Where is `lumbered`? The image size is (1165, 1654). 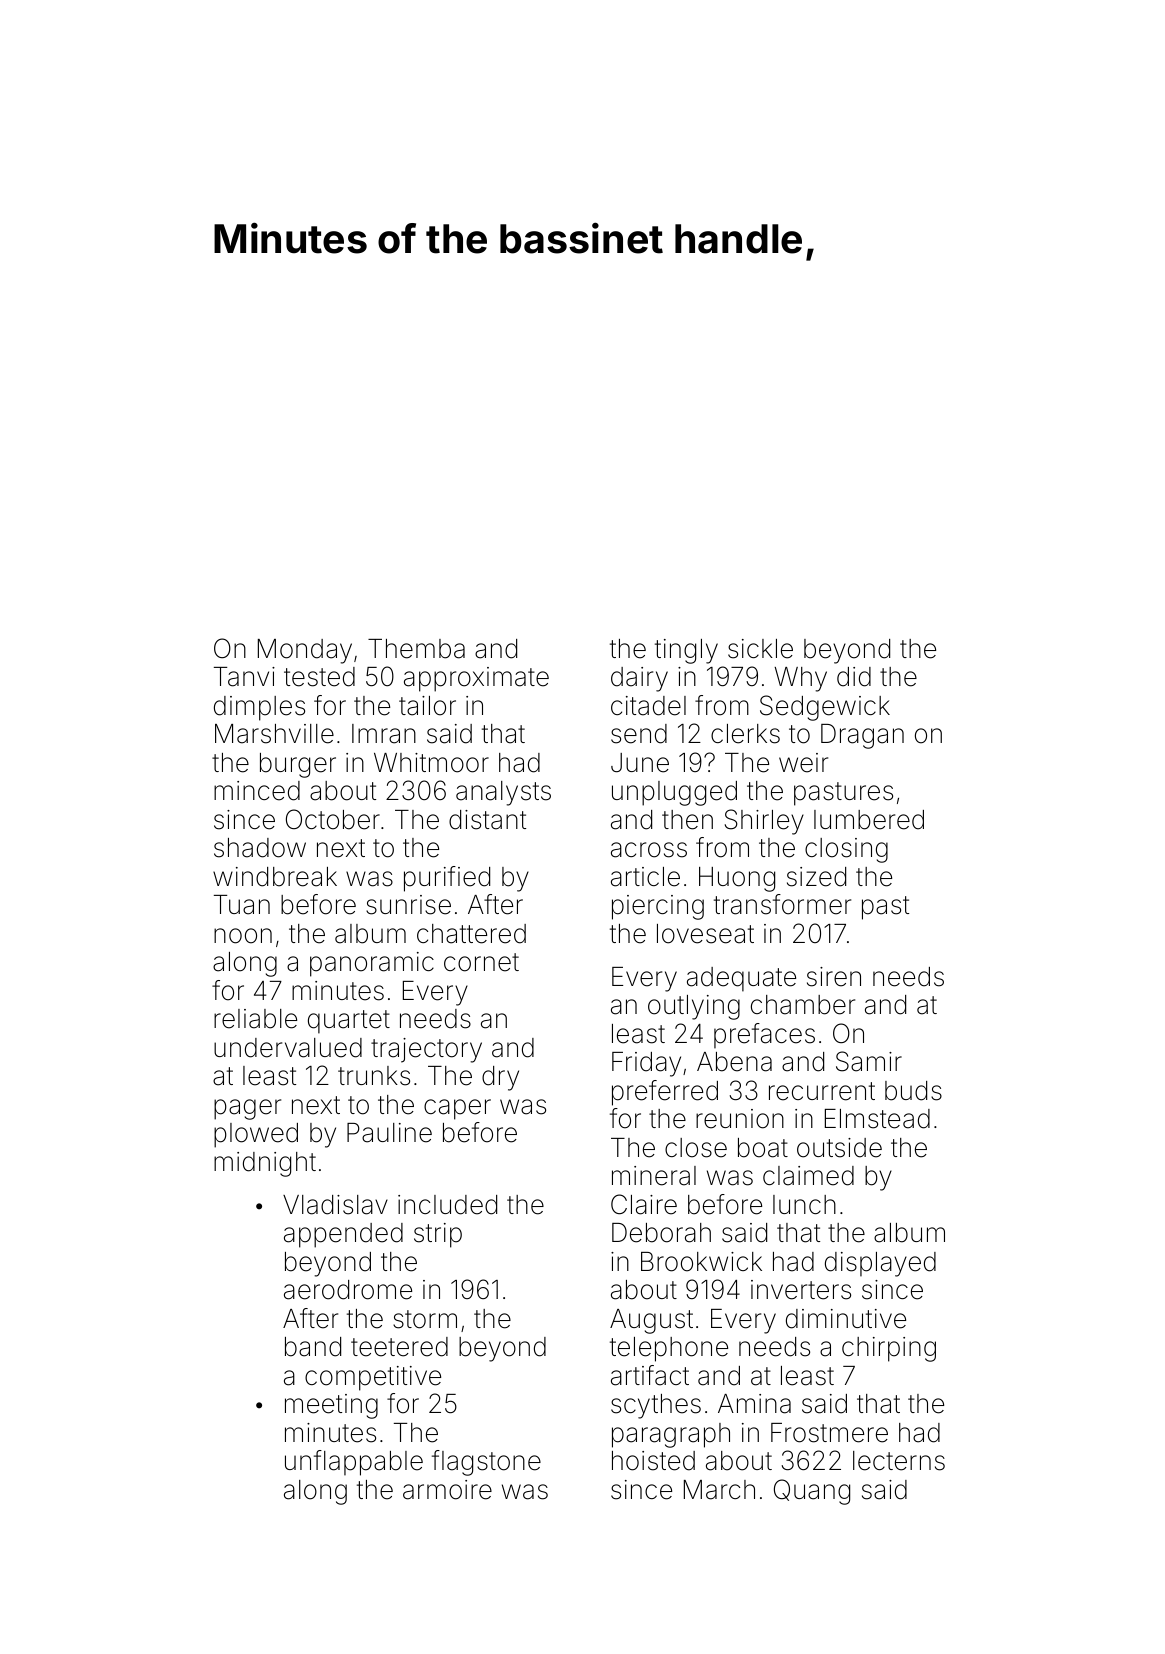 lumbered is located at coordinates (869, 820).
